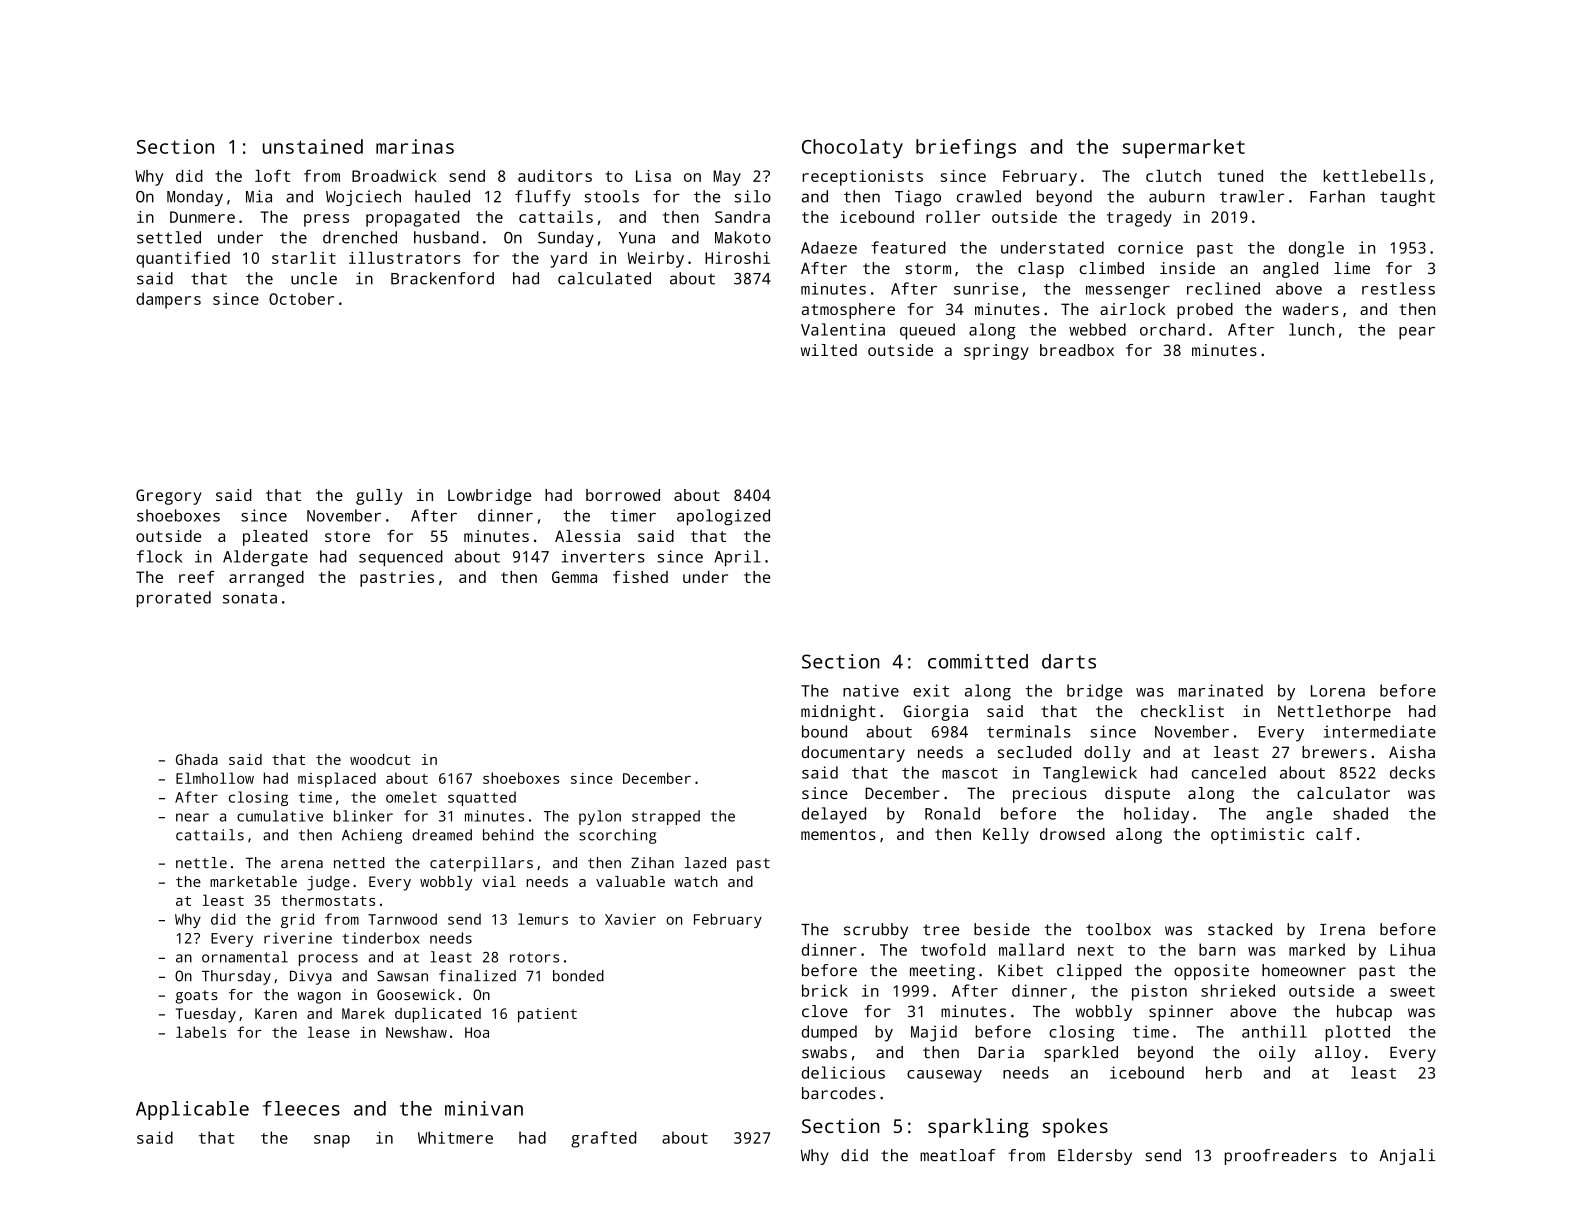 This page has width=1572, height=1215. What do you see at coordinates (379, 497) in the page?
I see `gully` at bounding box center [379, 497].
